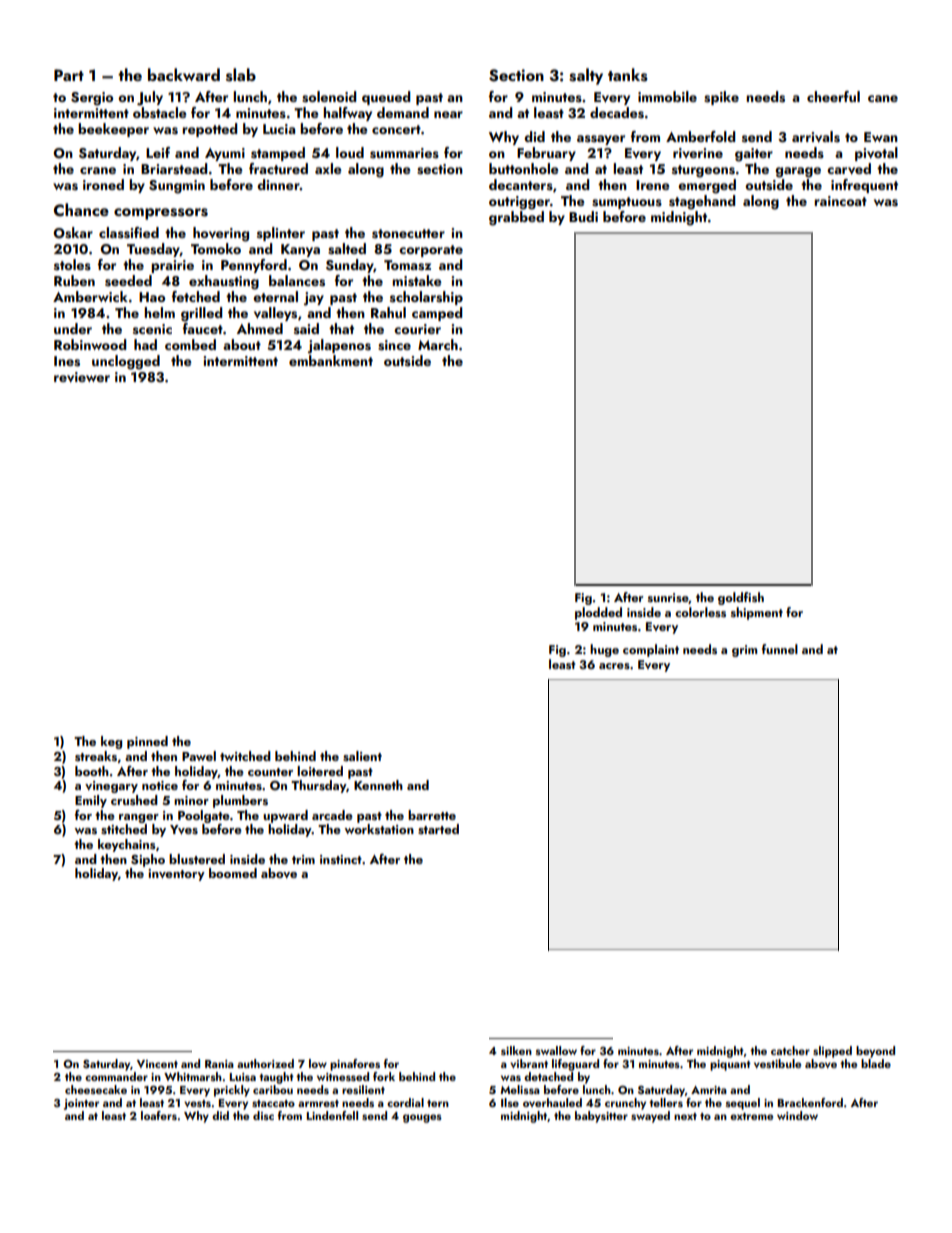  I want to click on unclogged, so click(126, 362).
